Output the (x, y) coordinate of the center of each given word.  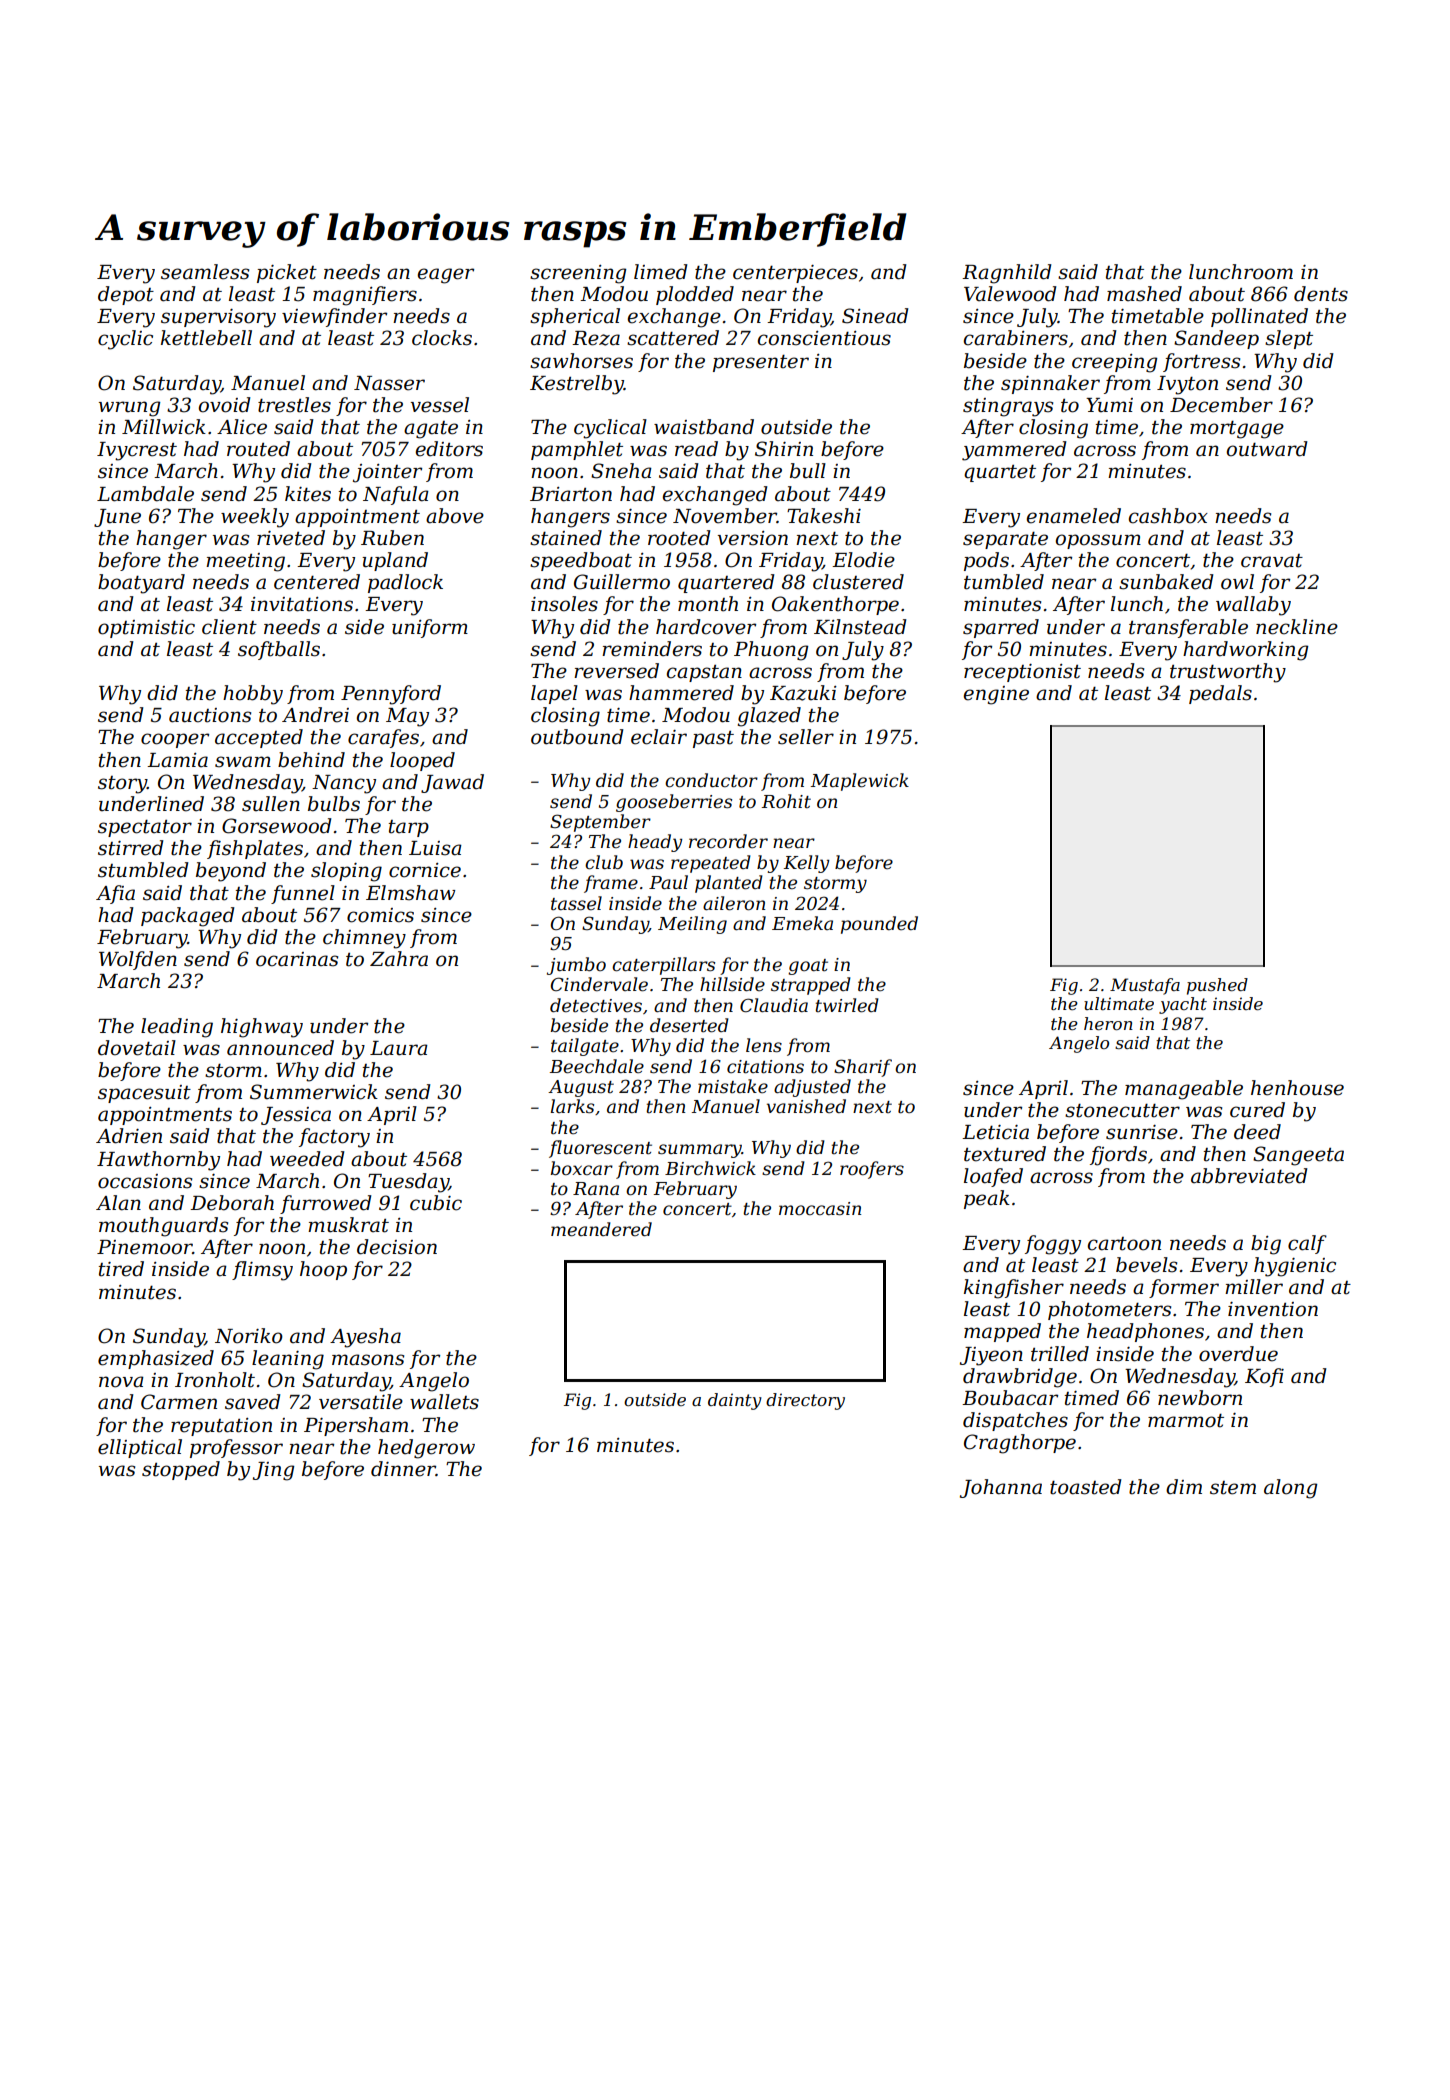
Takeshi (824, 516)
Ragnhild (1007, 274)
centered (317, 582)
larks (572, 1106)
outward (1267, 449)
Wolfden (138, 960)
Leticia (995, 1132)
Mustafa (1145, 986)
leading (177, 1028)
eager (446, 276)
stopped (181, 1470)
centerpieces (795, 274)
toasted (1086, 1487)
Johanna (1001, 1488)
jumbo (576, 966)
